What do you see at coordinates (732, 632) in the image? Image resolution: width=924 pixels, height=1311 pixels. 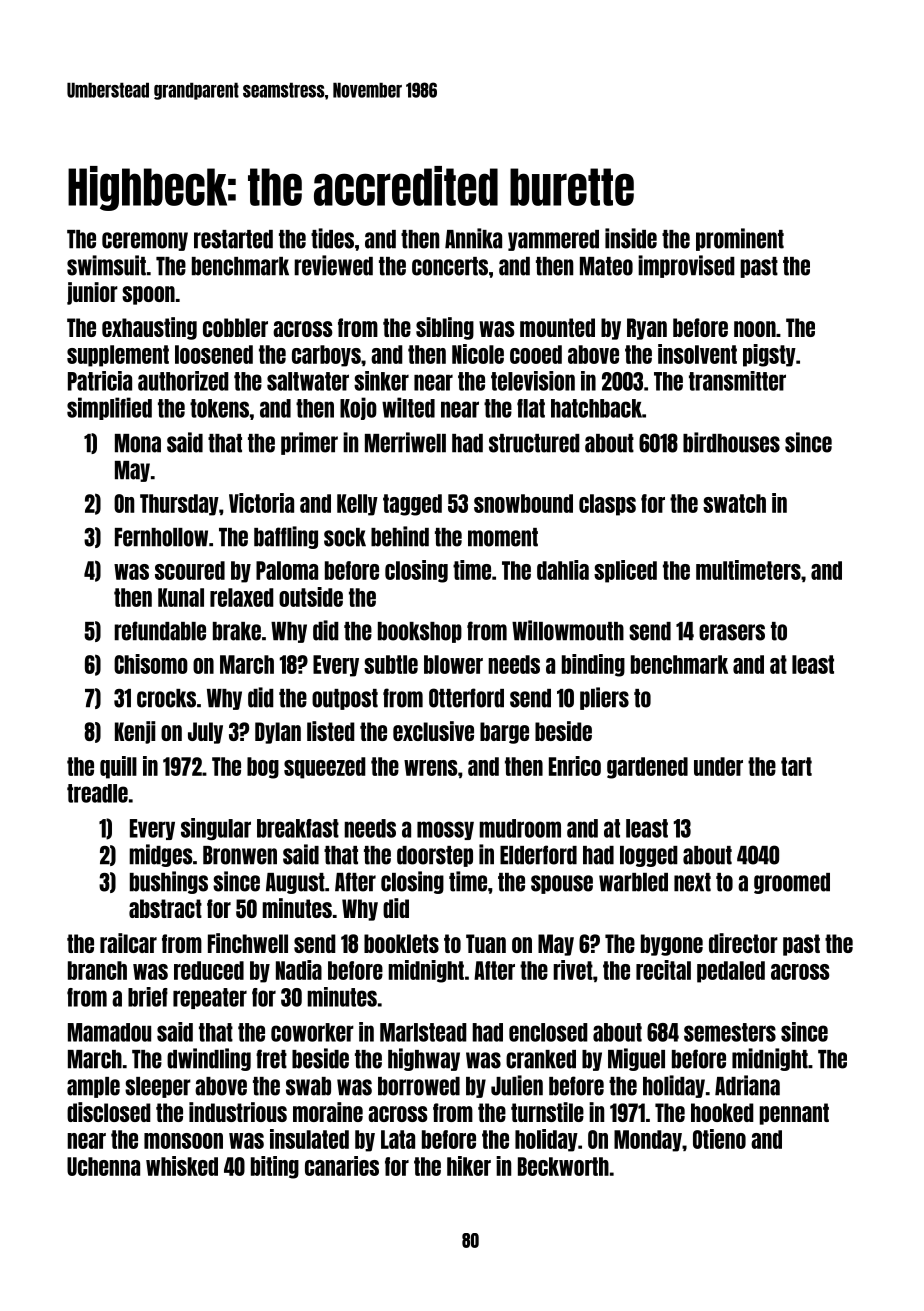 I see `erasers` at bounding box center [732, 632].
